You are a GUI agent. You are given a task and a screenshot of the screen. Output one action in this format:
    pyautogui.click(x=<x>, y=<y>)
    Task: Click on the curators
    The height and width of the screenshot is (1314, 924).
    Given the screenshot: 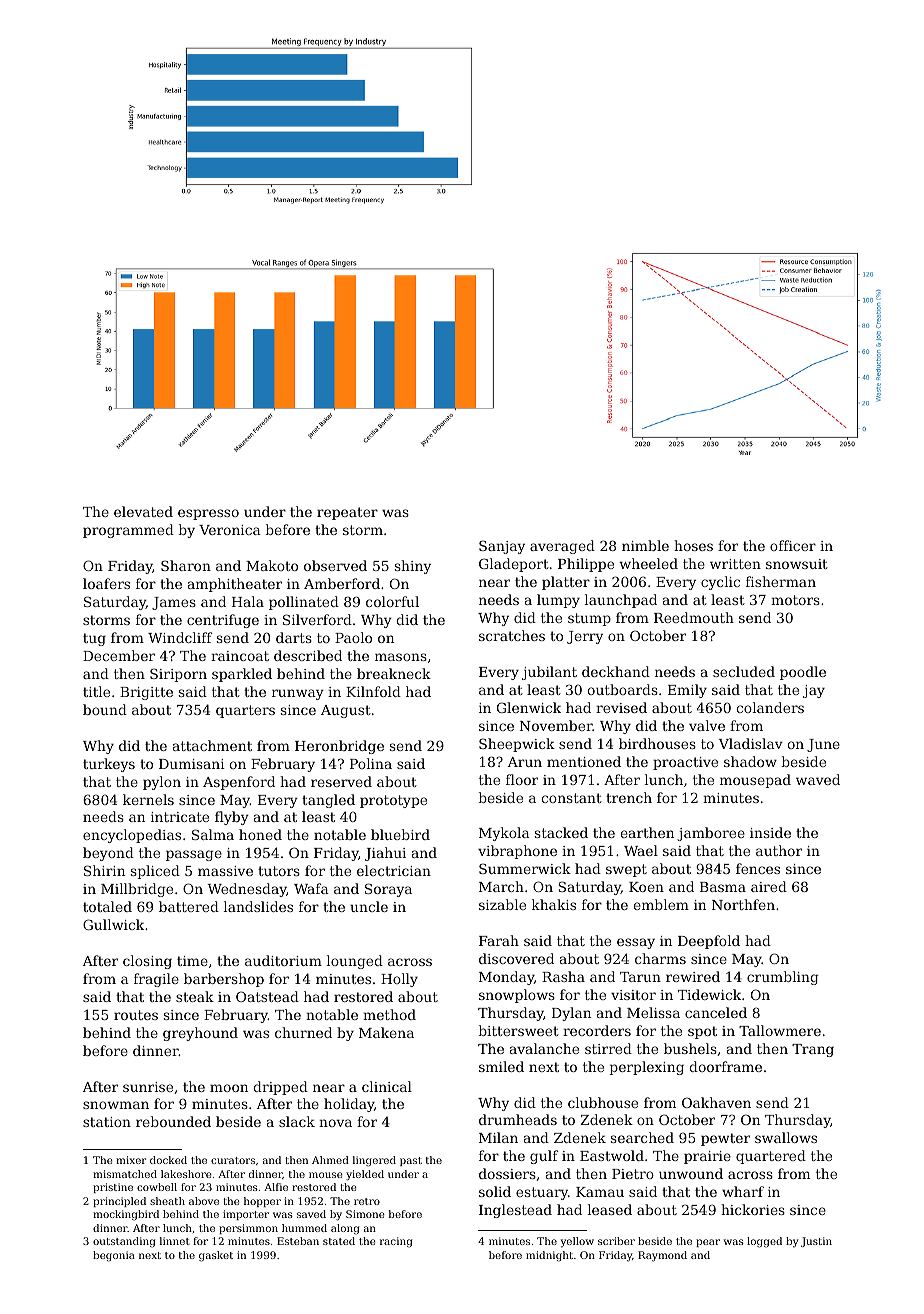 What is the action you would take?
    pyautogui.click(x=233, y=1160)
